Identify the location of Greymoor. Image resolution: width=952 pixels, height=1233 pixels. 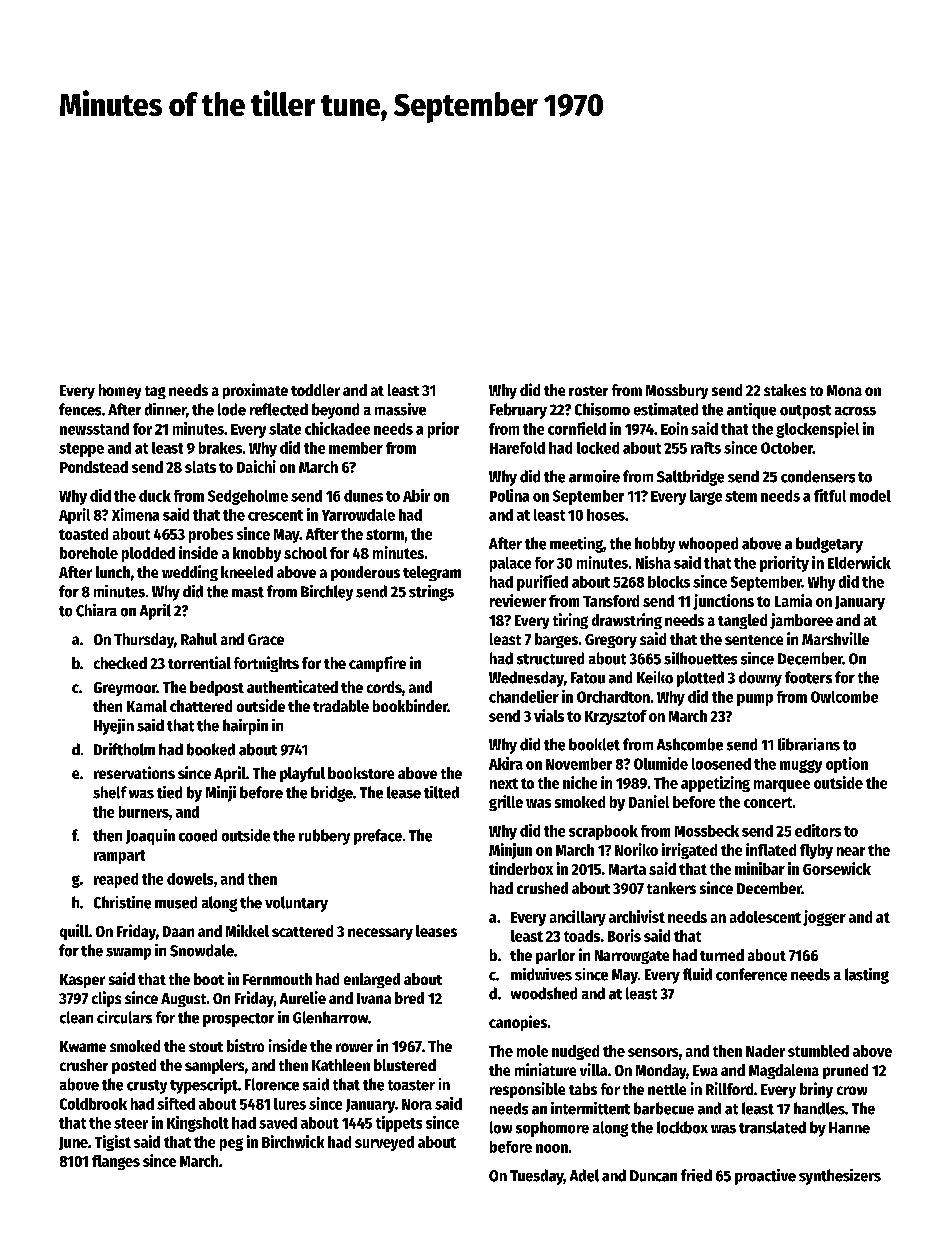
(125, 689).
